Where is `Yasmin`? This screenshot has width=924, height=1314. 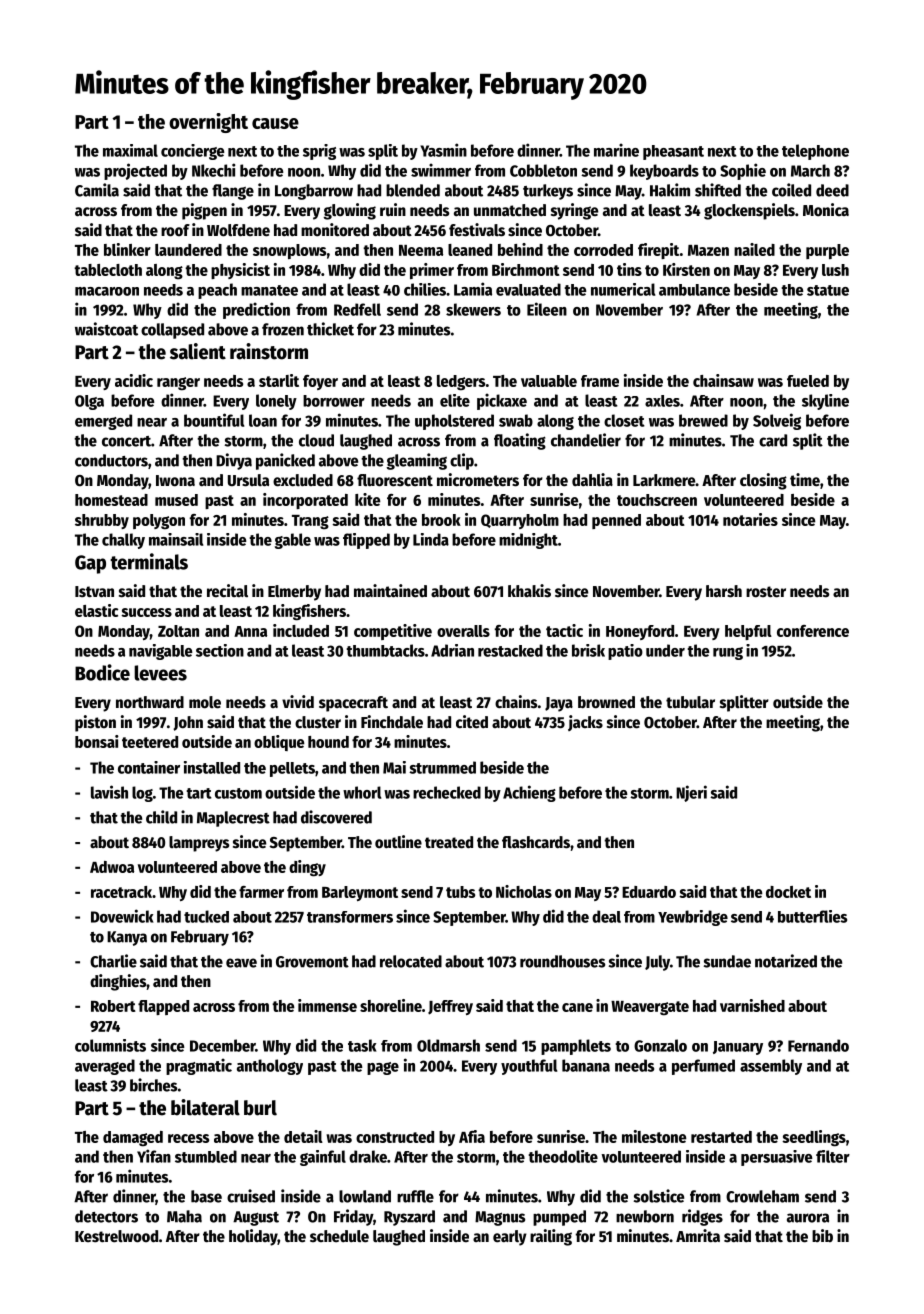 Yasmin is located at coordinates (443, 150).
